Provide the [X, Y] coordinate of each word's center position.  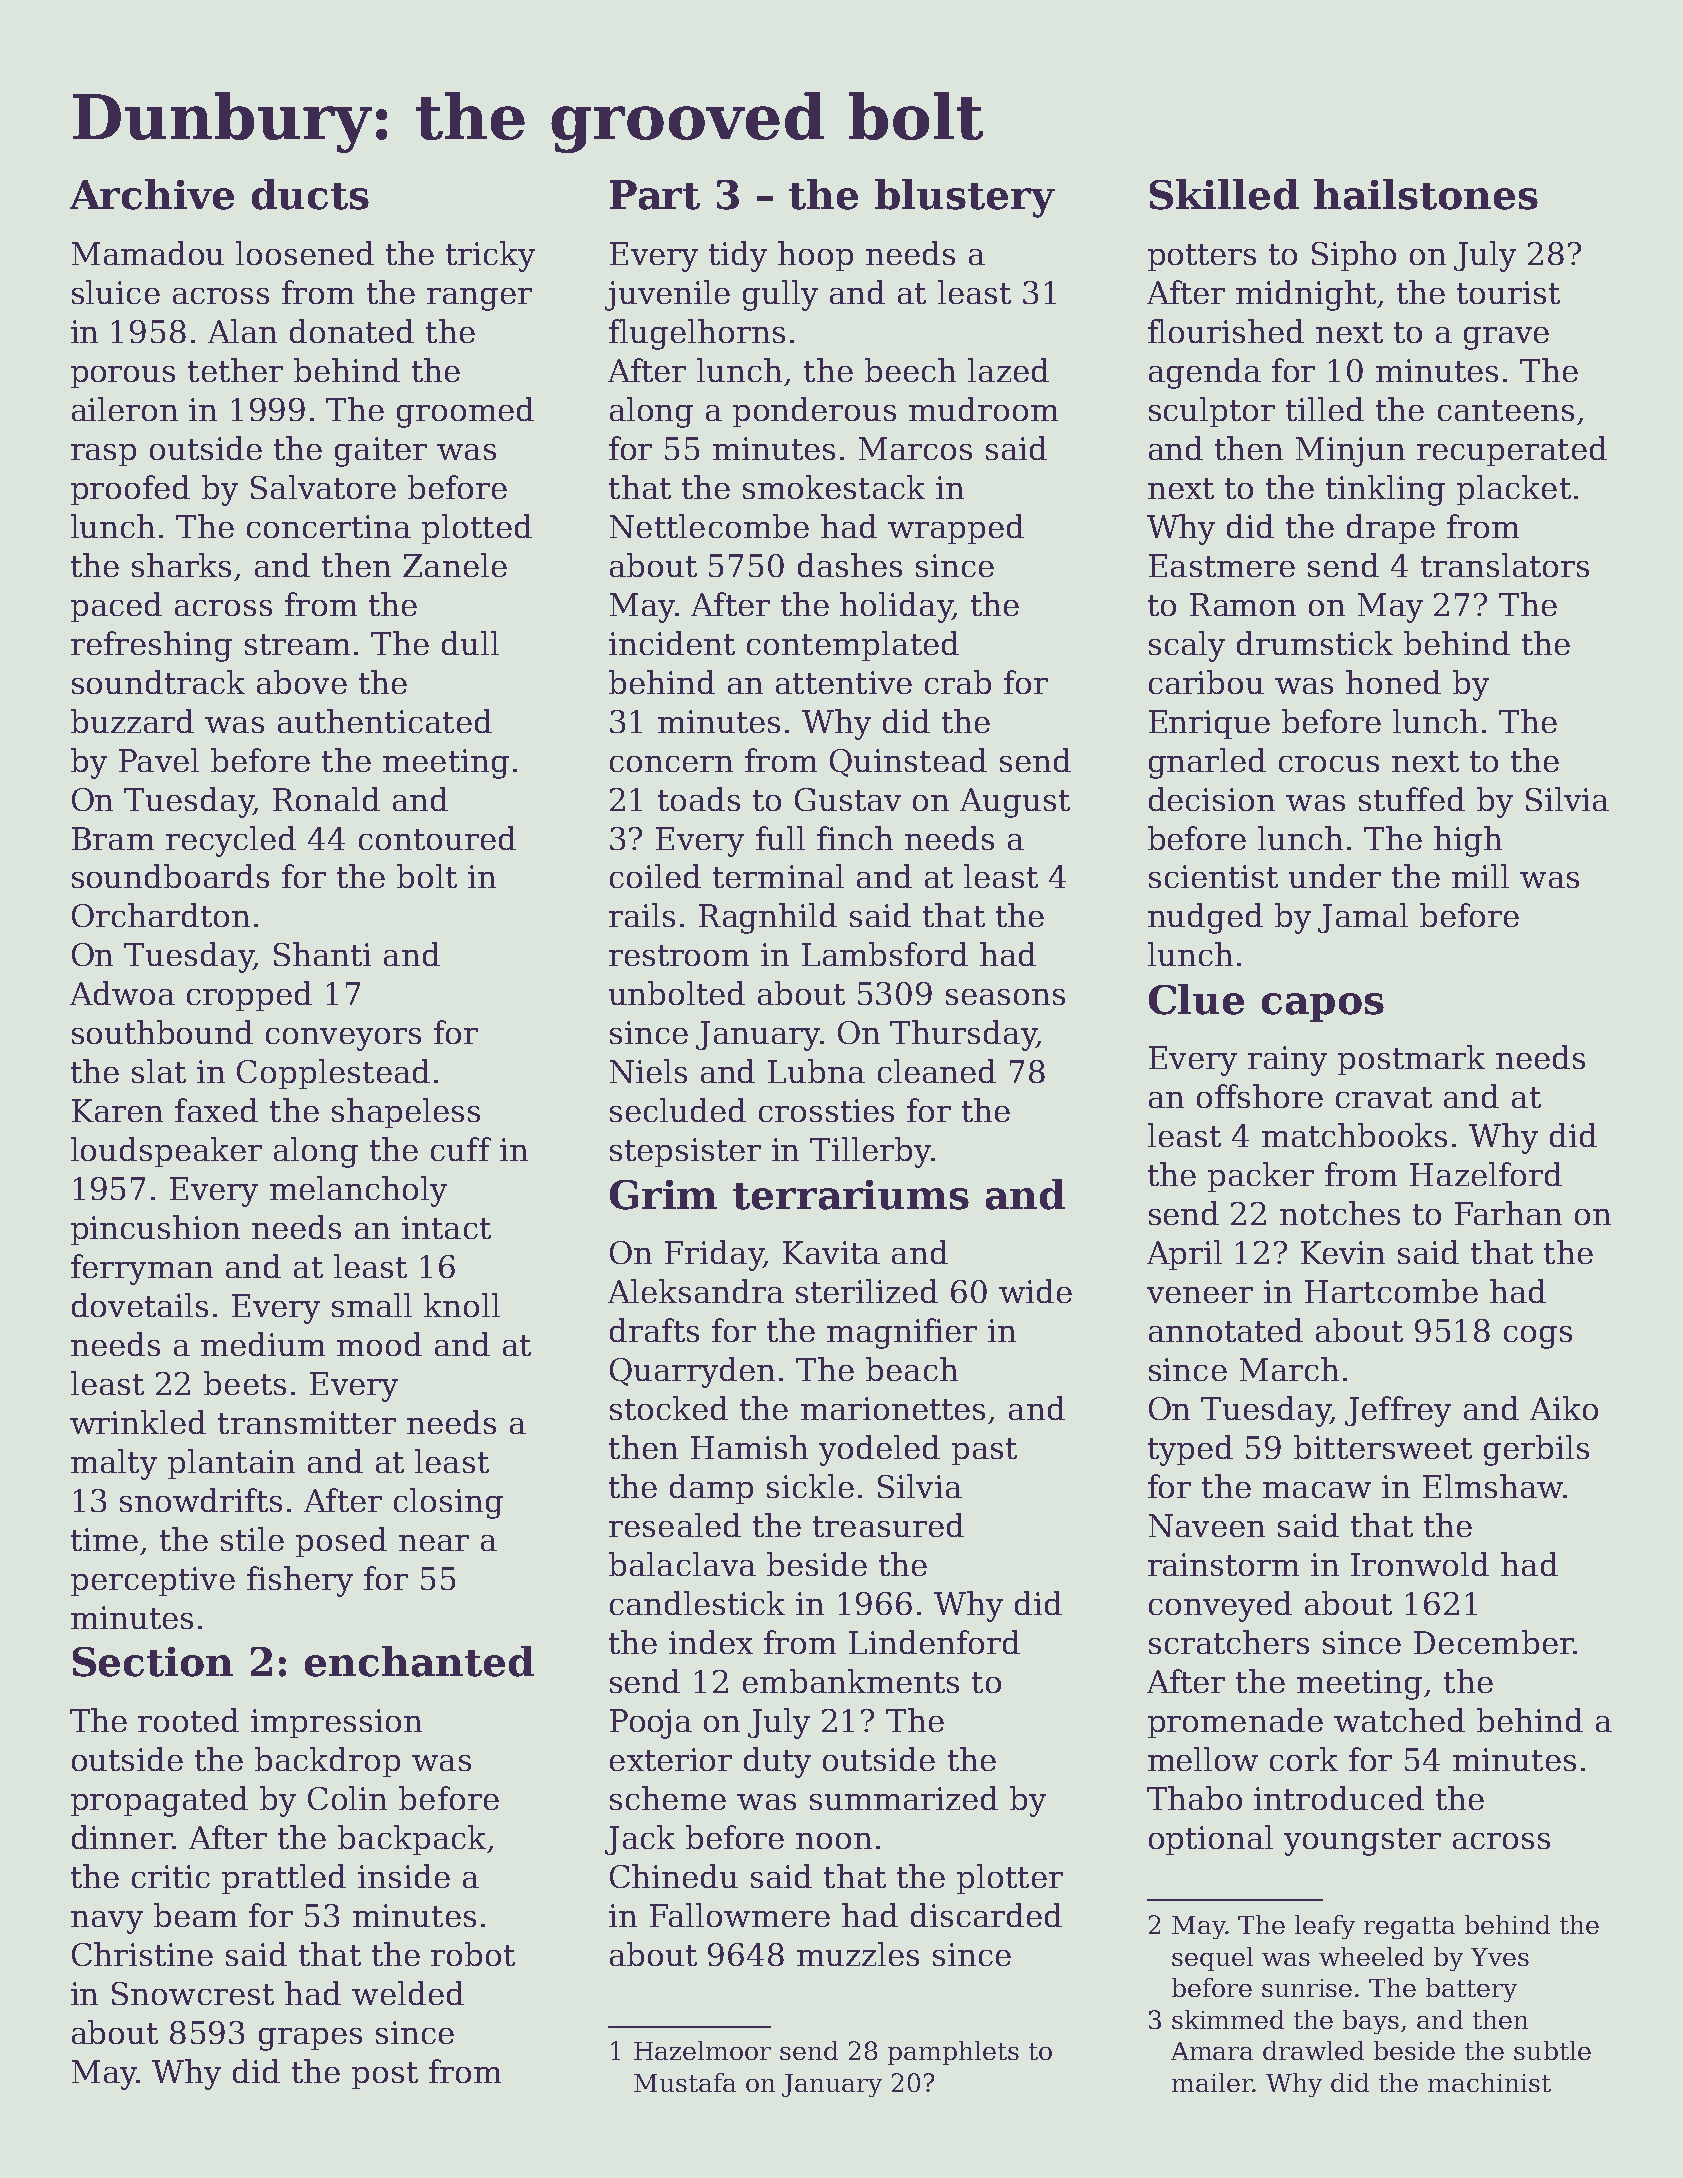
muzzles [858, 1954]
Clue [1196, 999]
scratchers [1229, 1642]
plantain [231, 1464]
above [302, 682]
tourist [1508, 292]
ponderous [814, 412]
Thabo [1194, 1798]
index [711, 1642]
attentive [844, 682]
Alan [242, 331]
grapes [310, 2039]
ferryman [142, 1269]
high [1468, 841]
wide [1035, 1291]
